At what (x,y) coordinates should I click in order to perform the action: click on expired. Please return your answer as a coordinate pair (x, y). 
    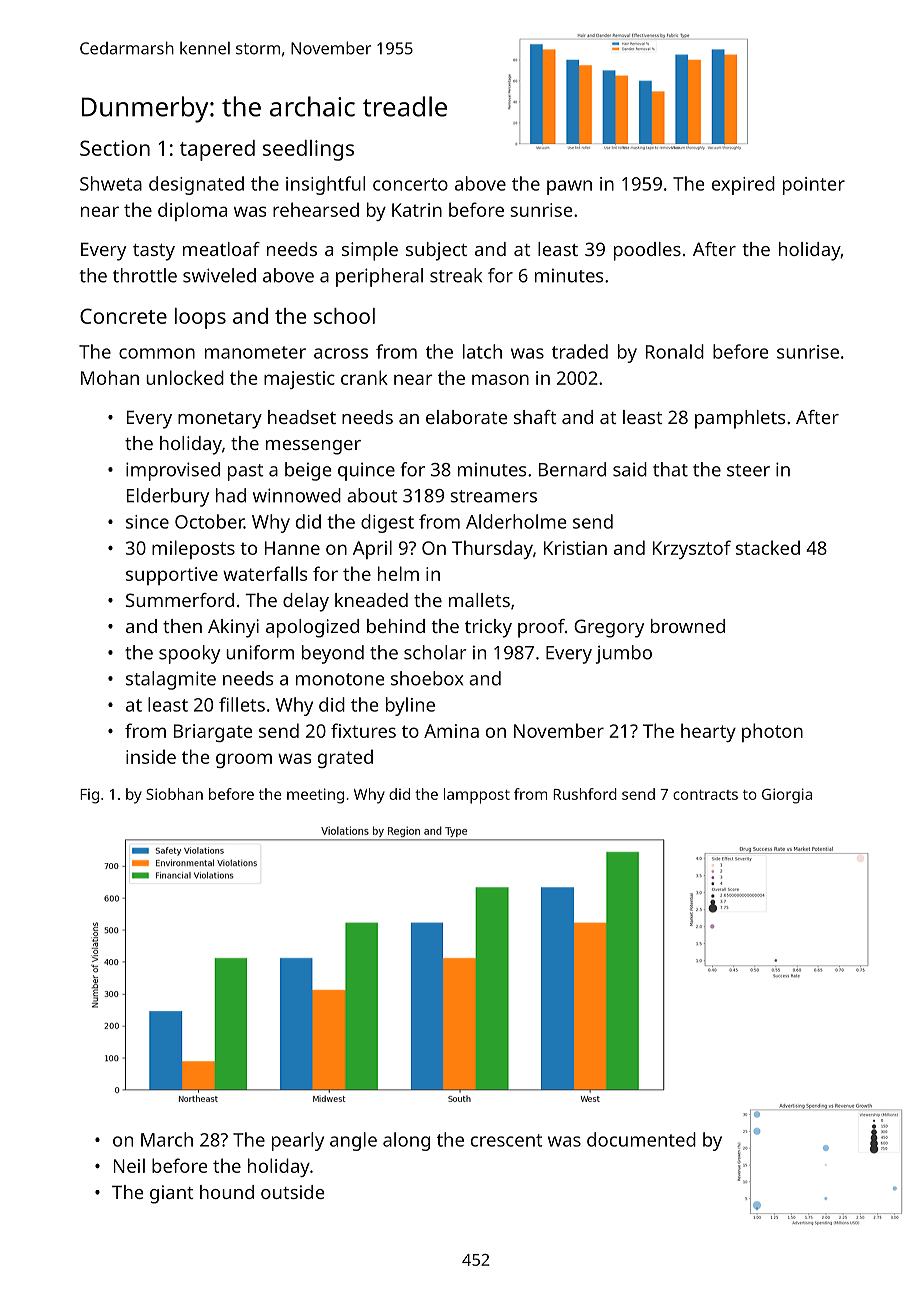
    Looking at the image, I should click on (743, 185).
